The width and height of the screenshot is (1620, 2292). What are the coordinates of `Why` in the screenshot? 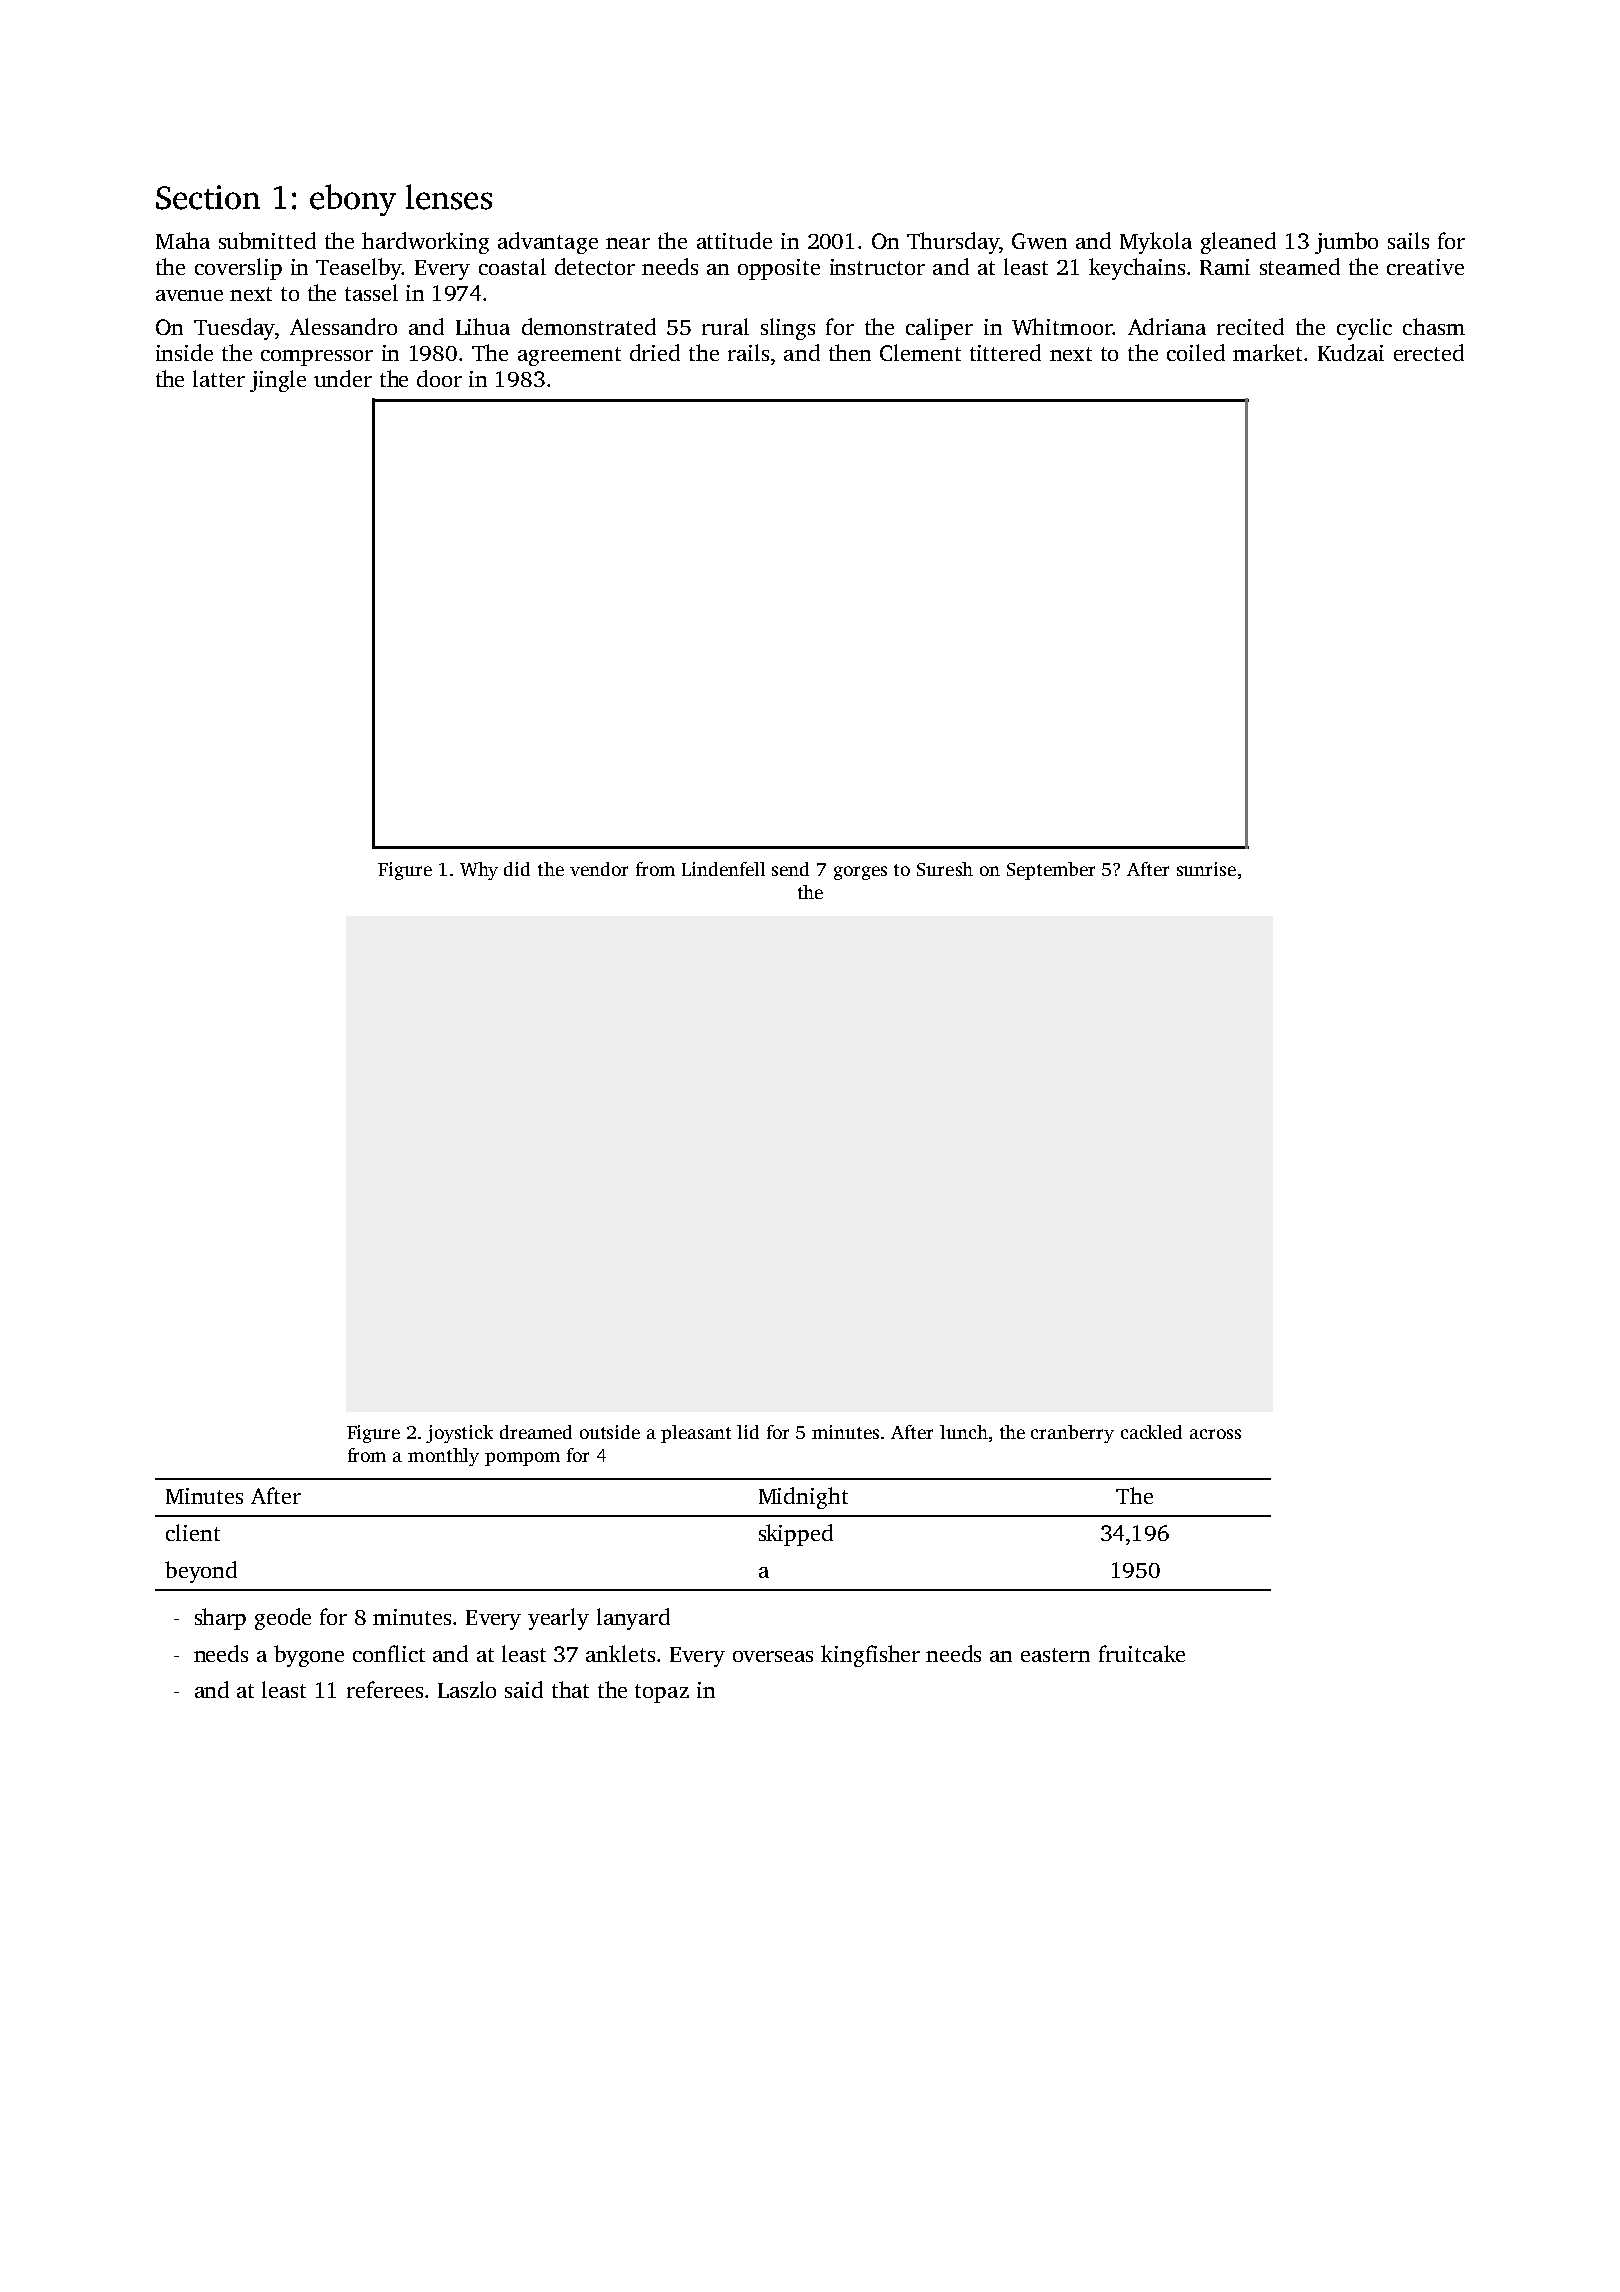 It's located at (479, 871).
